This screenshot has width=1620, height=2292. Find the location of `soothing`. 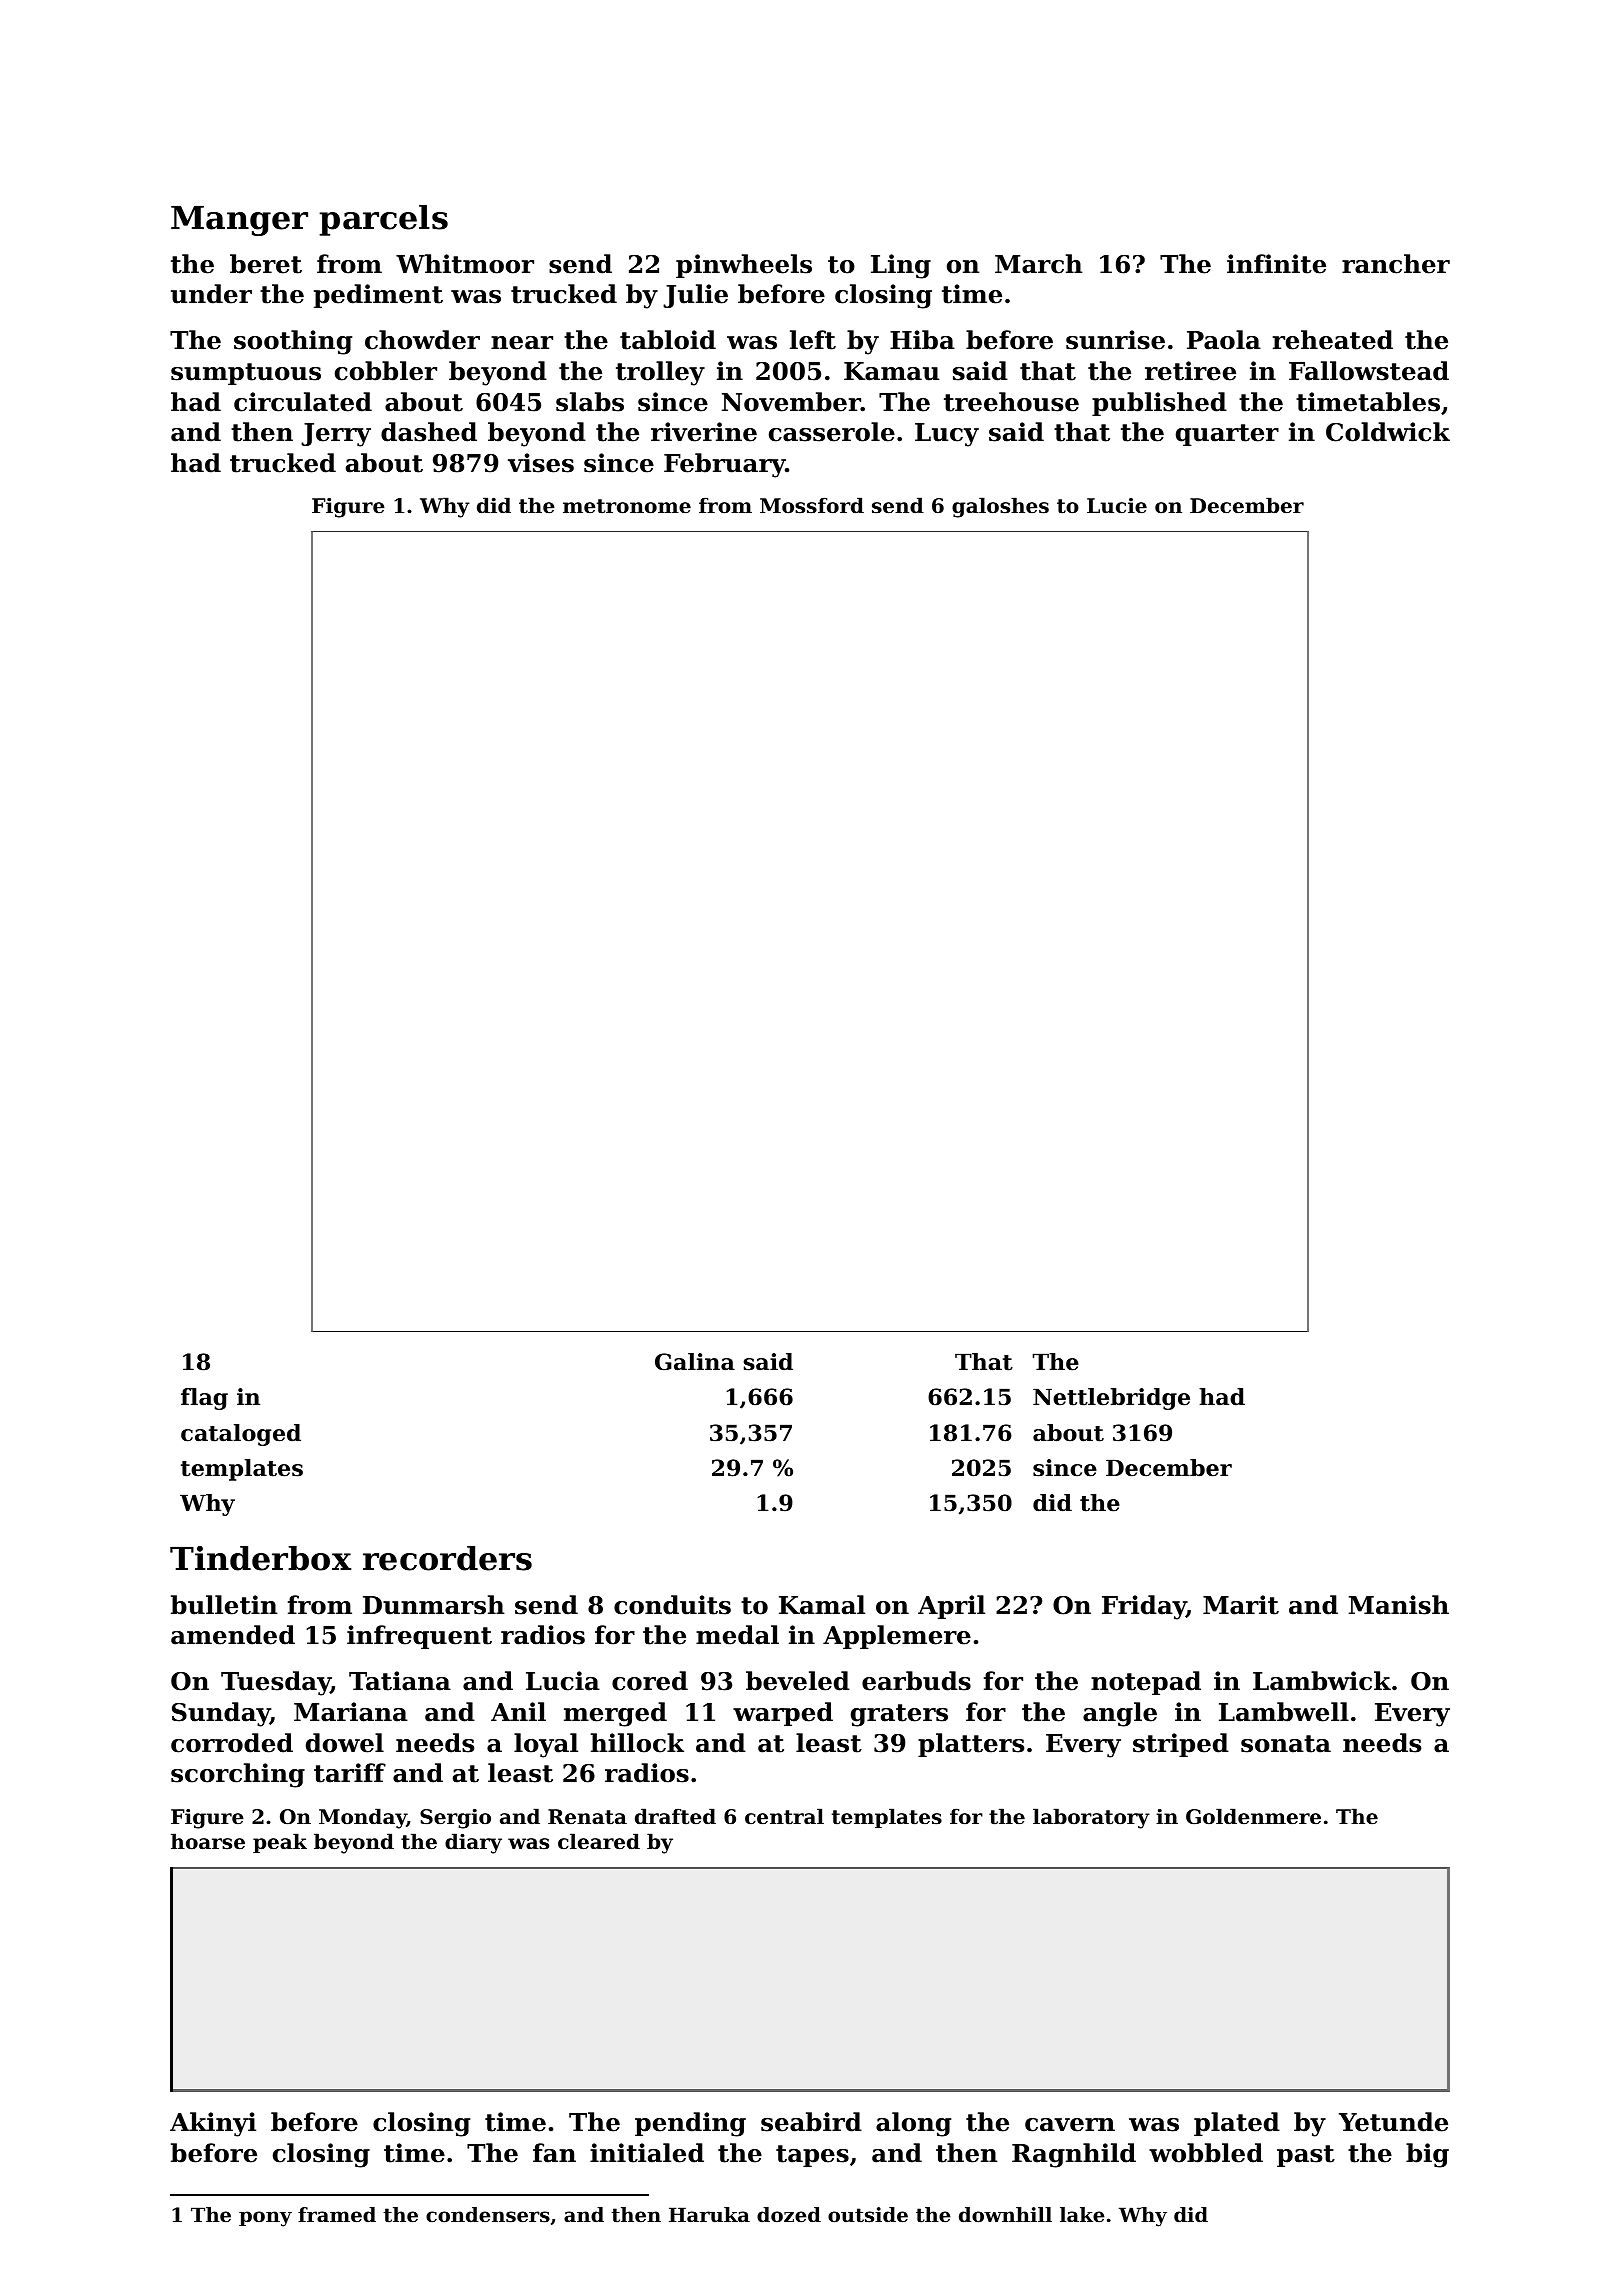

soothing is located at coordinates (293, 342).
